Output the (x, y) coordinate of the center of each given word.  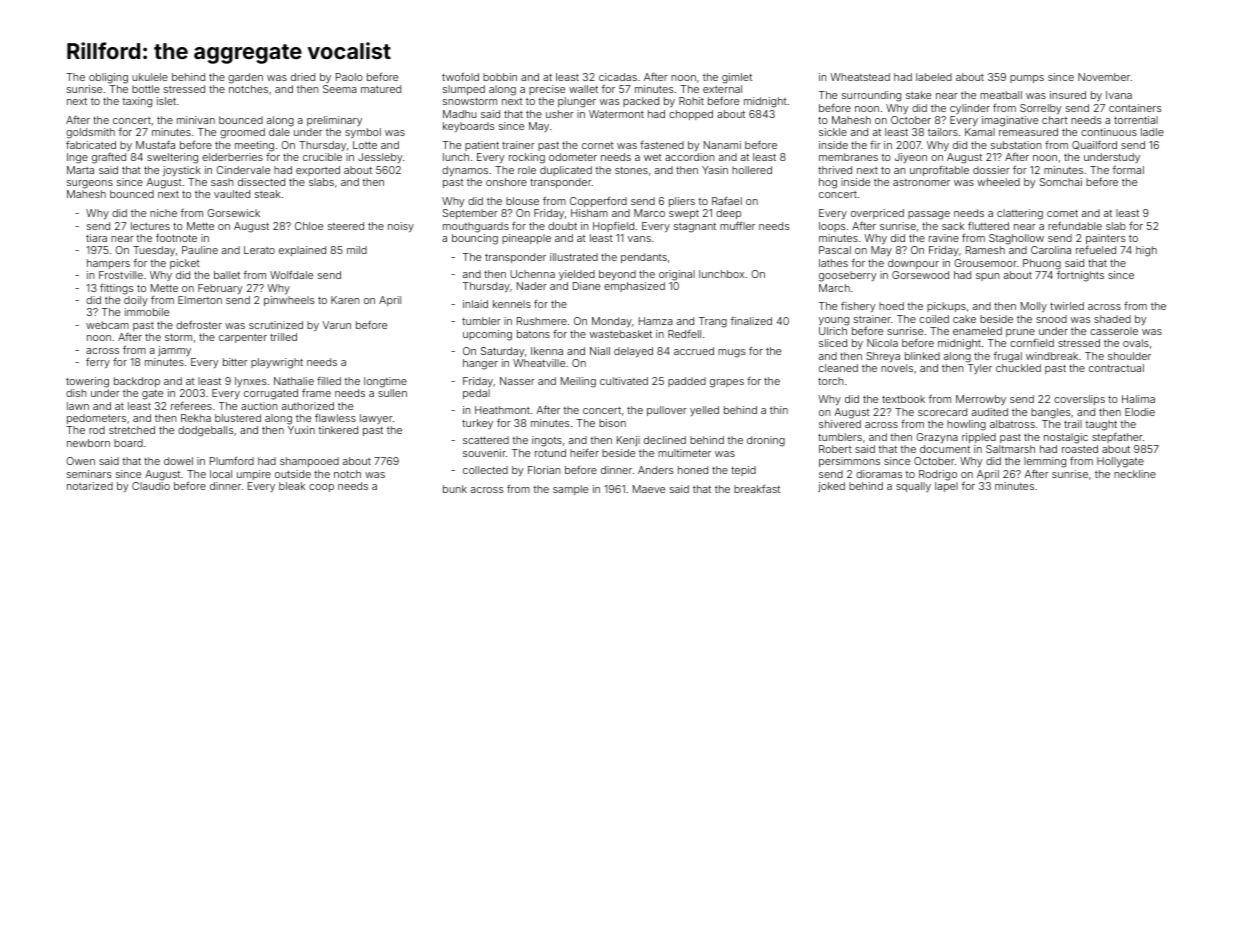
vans (639, 239)
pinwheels (289, 301)
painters (1106, 239)
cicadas (618, 77)
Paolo (349, 77)
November (1104, 77)
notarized (90, 486)
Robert (835, 449)
